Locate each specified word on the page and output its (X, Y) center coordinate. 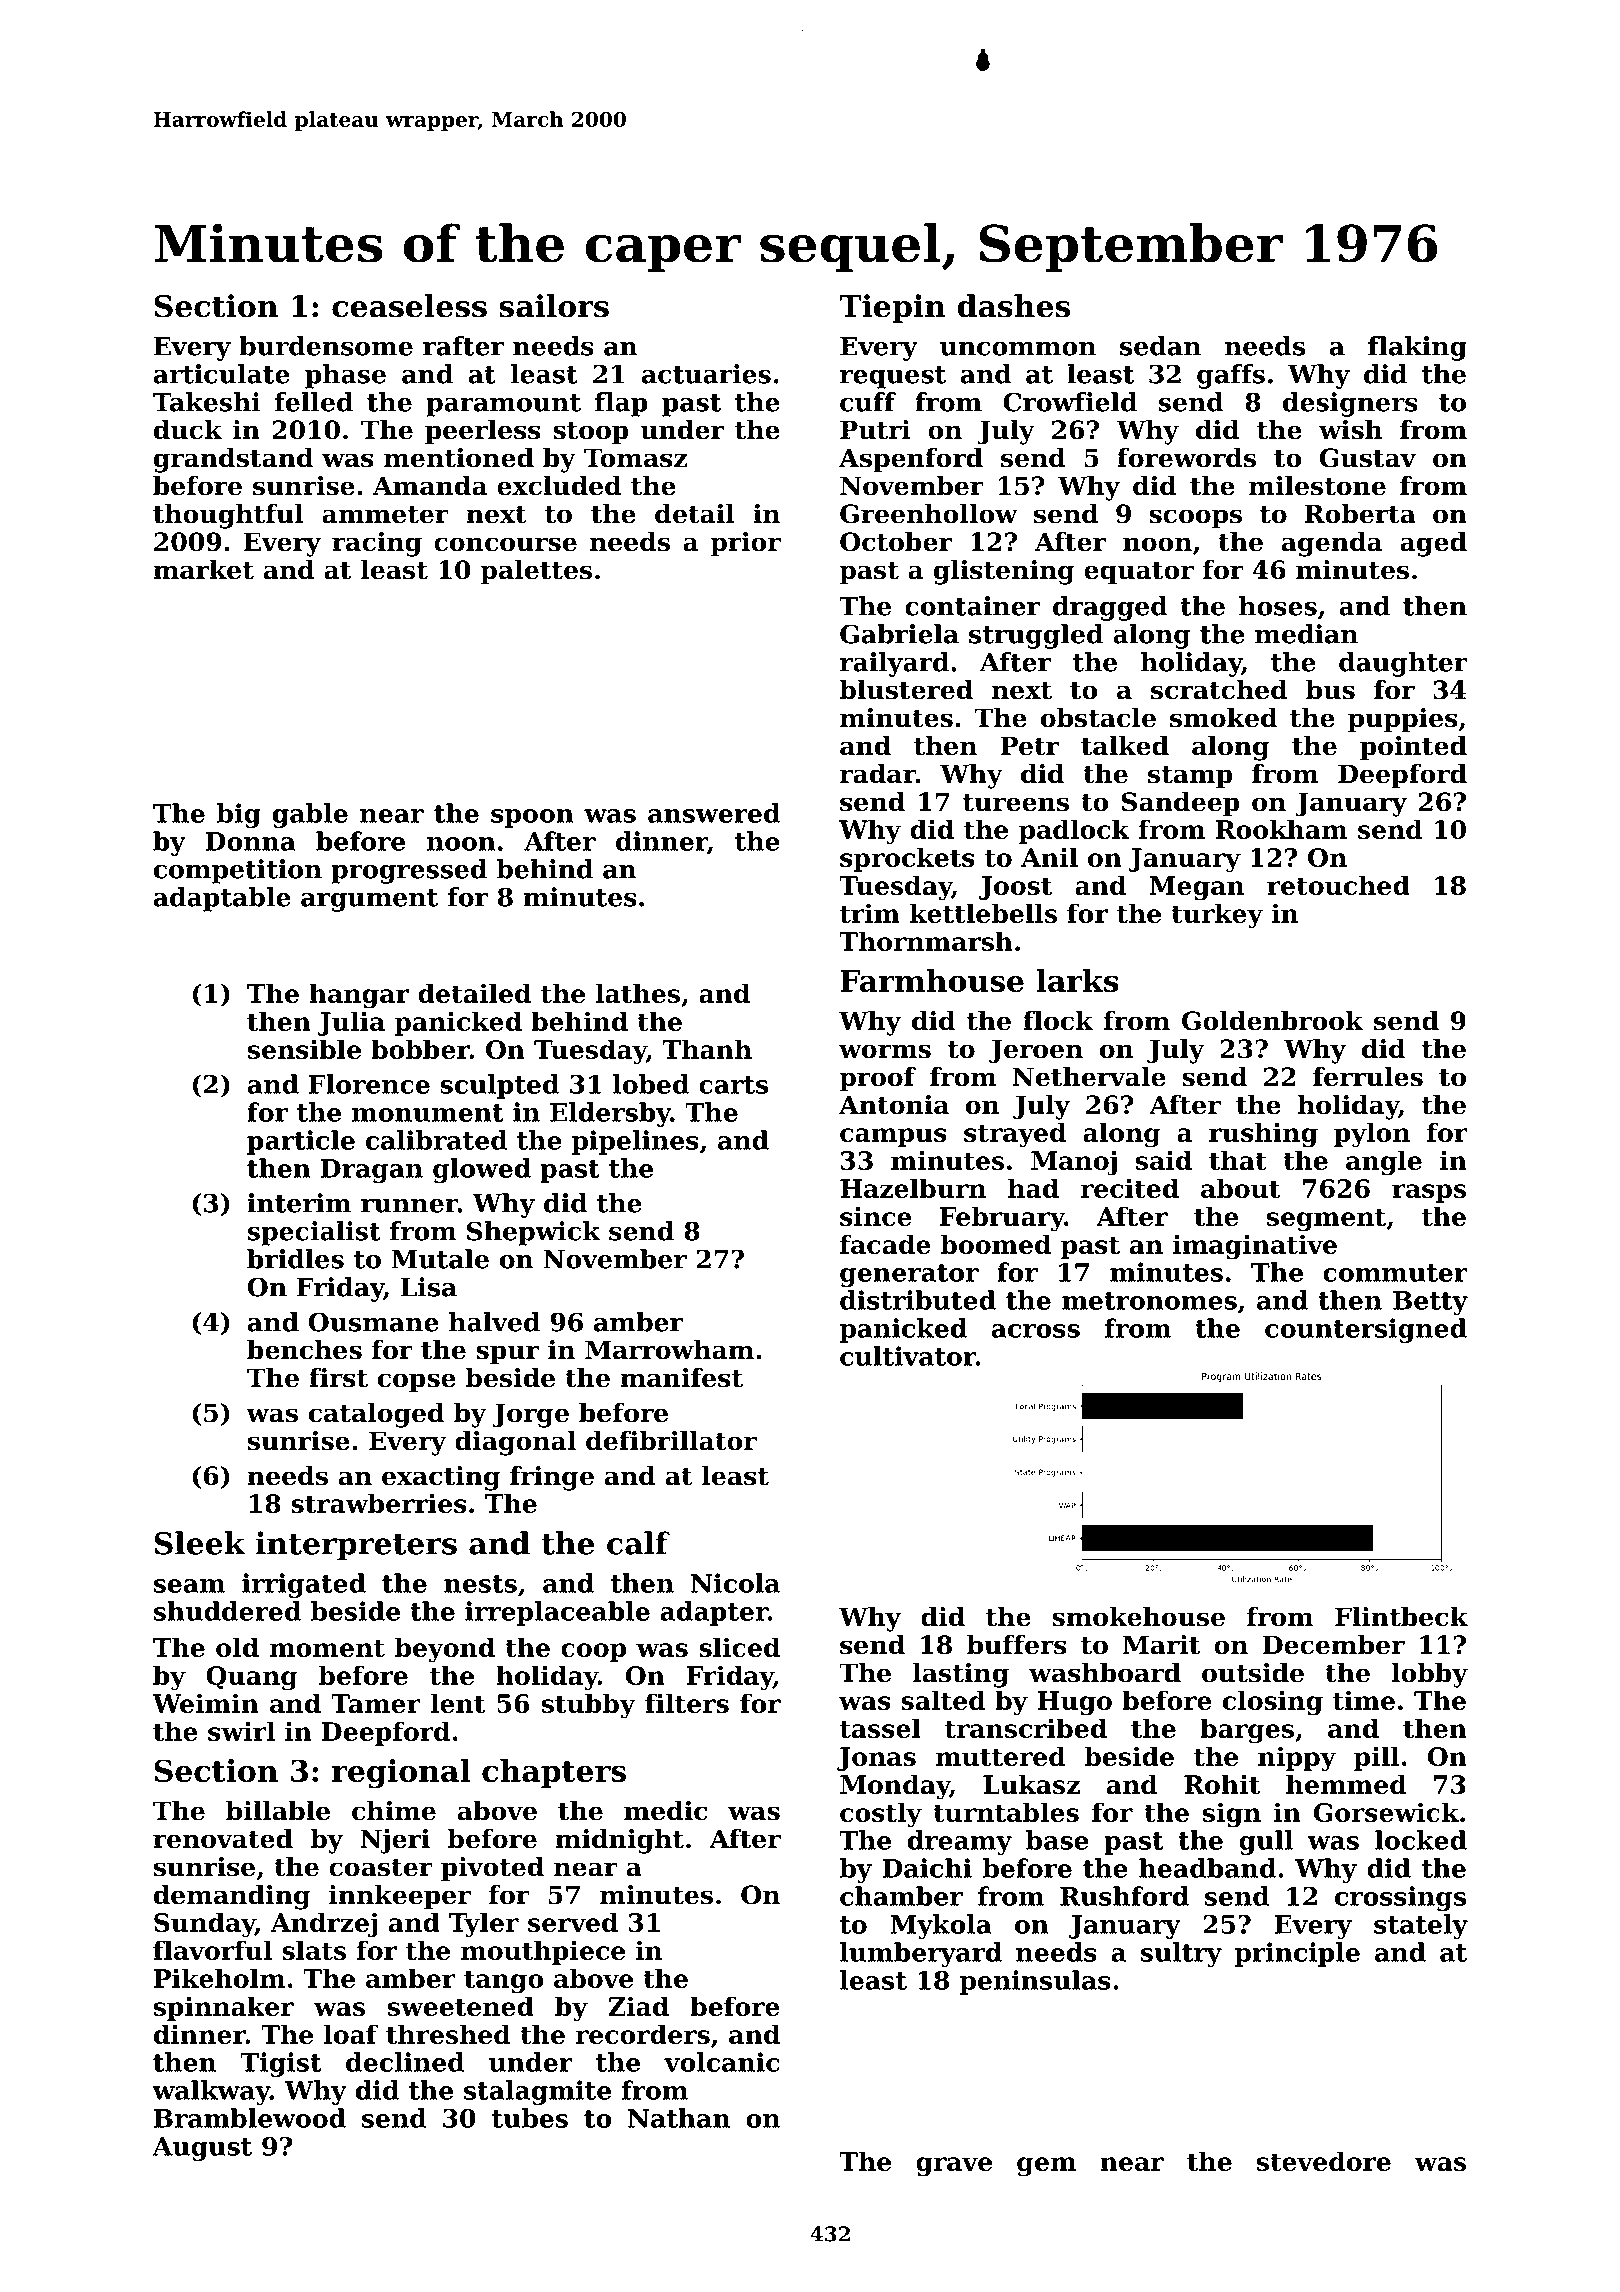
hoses (1278, 606)
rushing (1263, 1135)
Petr (1030, 746)
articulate (222, 374)
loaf (351, 2034)
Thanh (707, 1049)
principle (1297, 1954)
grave (954, 2167)
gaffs (1231, 376)
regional (401, 1774)
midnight (619, 1841)
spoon (532, 818)
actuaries (706, 374)
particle (301, 1142)
